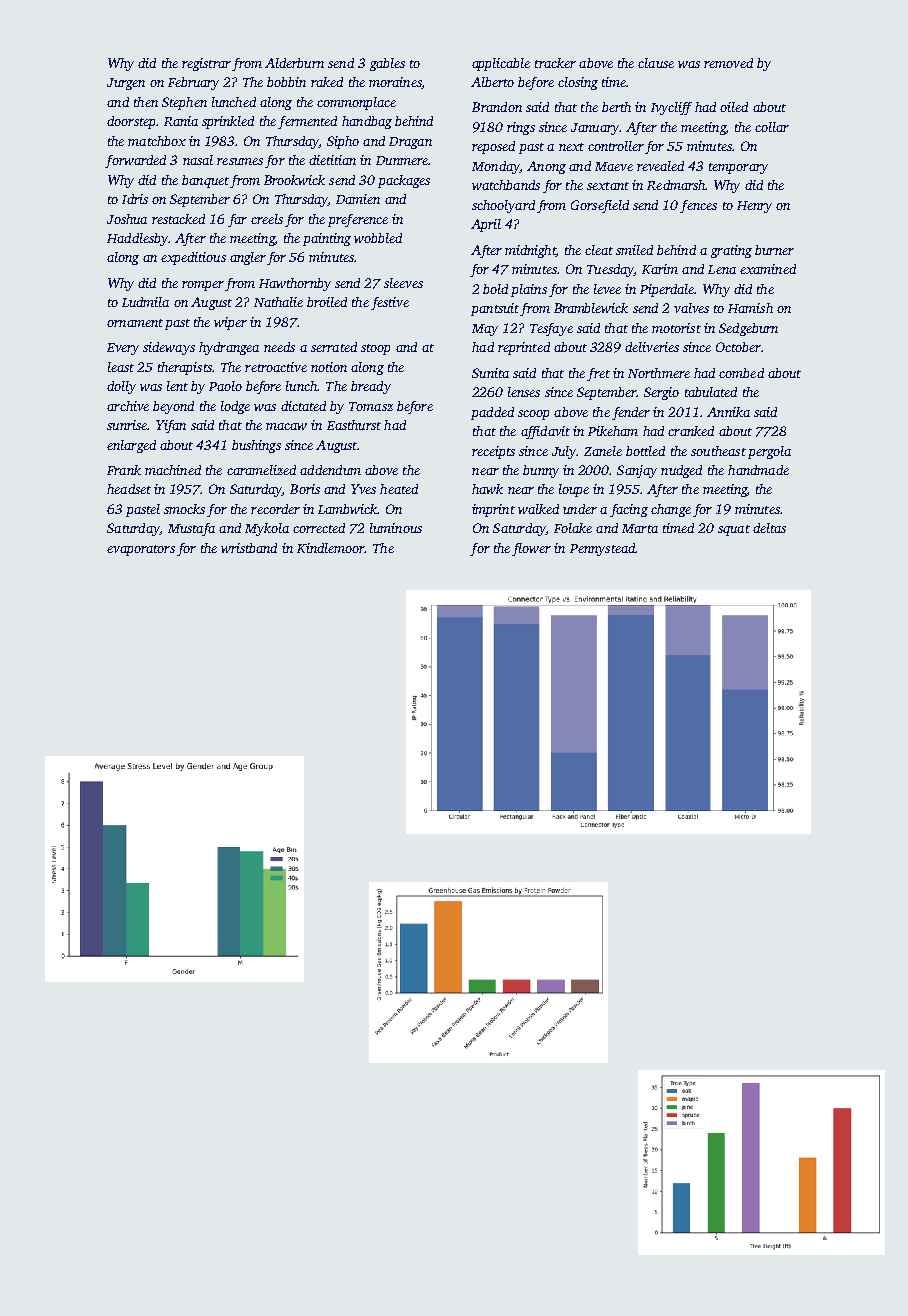 The width and height of the screenshot is (908, 1316). I want to click on removed, so click(728, 63).
